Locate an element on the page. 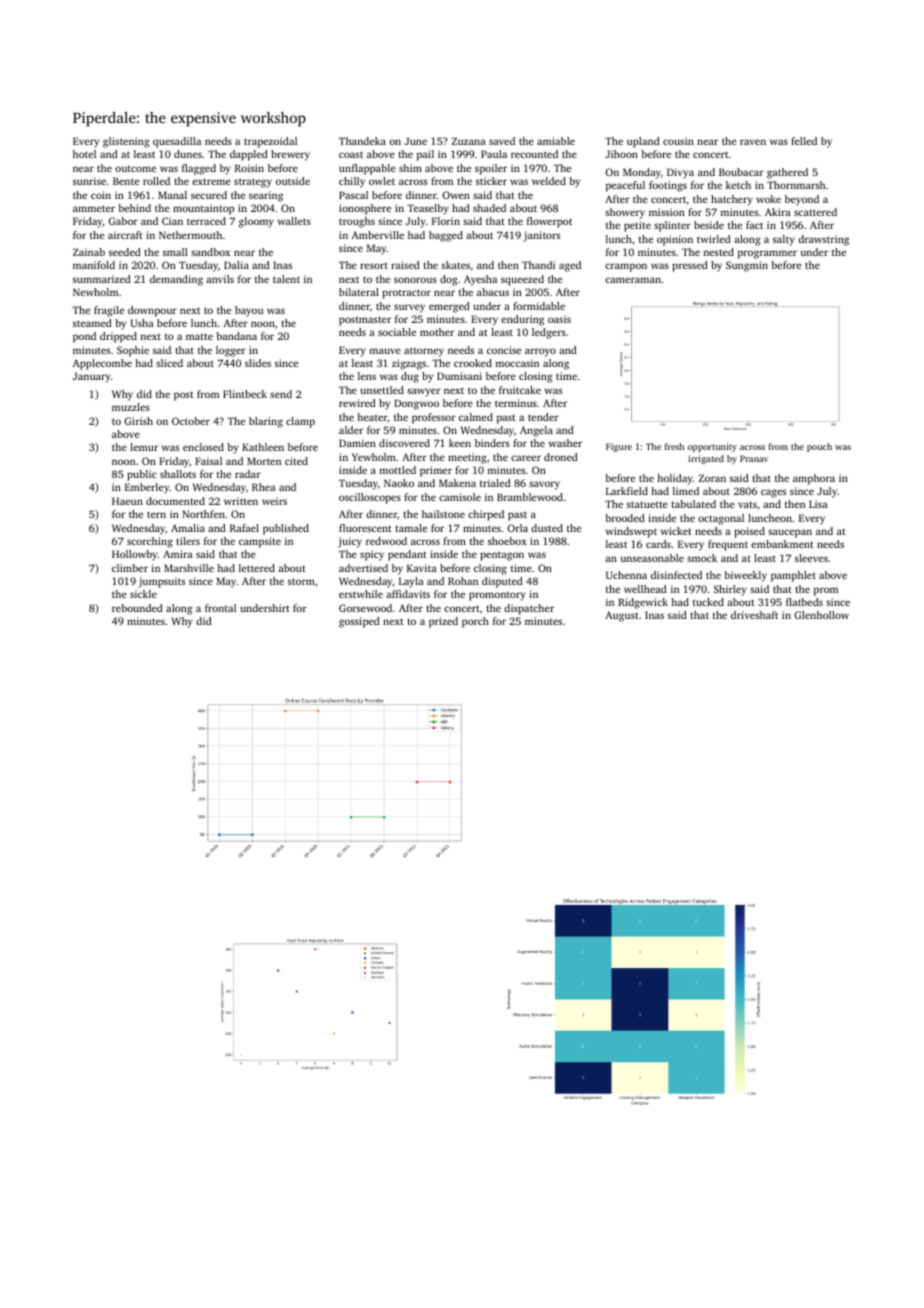 This image has width=924, height=1308. recounted is located at coordinates (534, 154).
